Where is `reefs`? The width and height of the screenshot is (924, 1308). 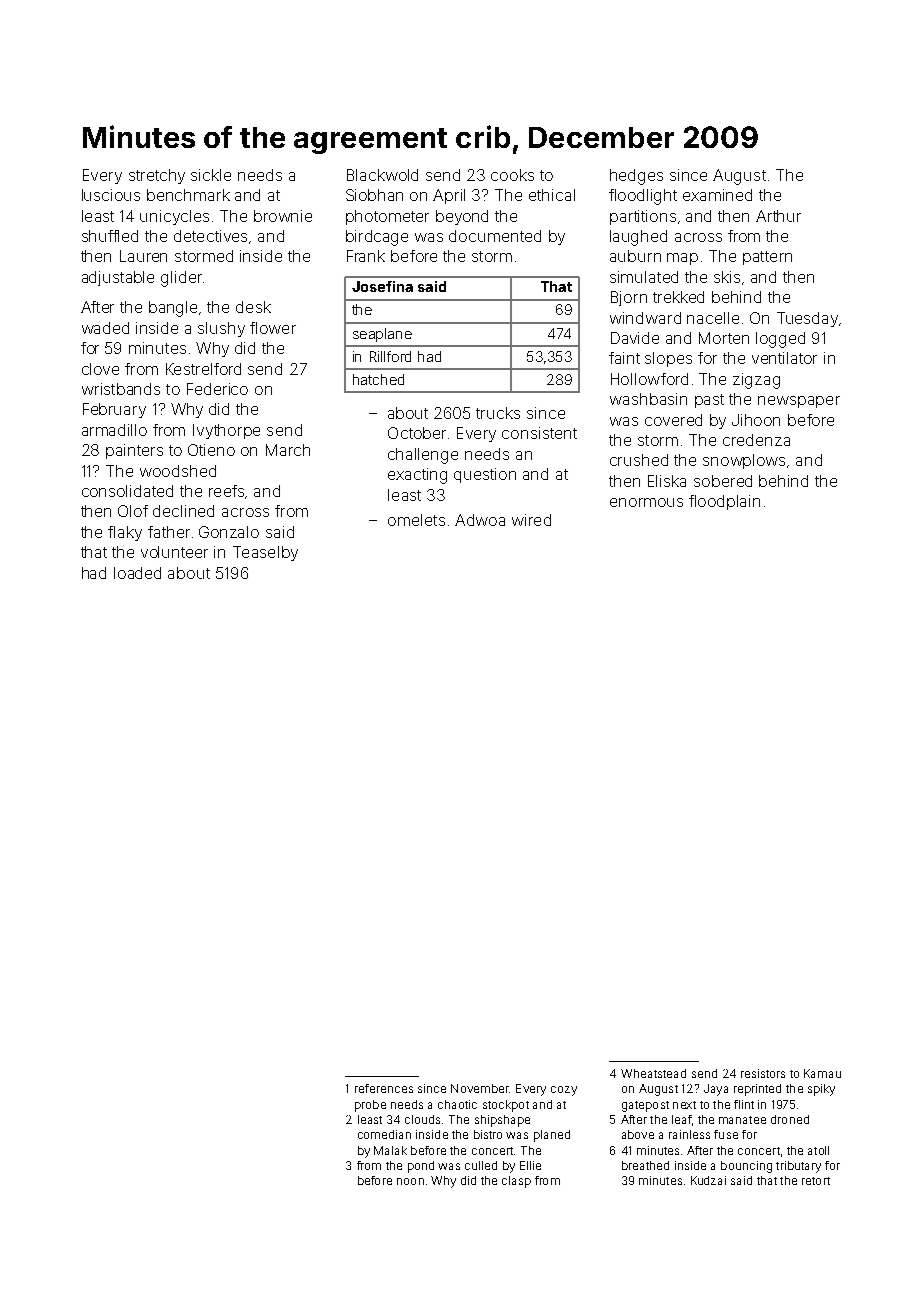 reefs is located at coordinates (226, 491).
